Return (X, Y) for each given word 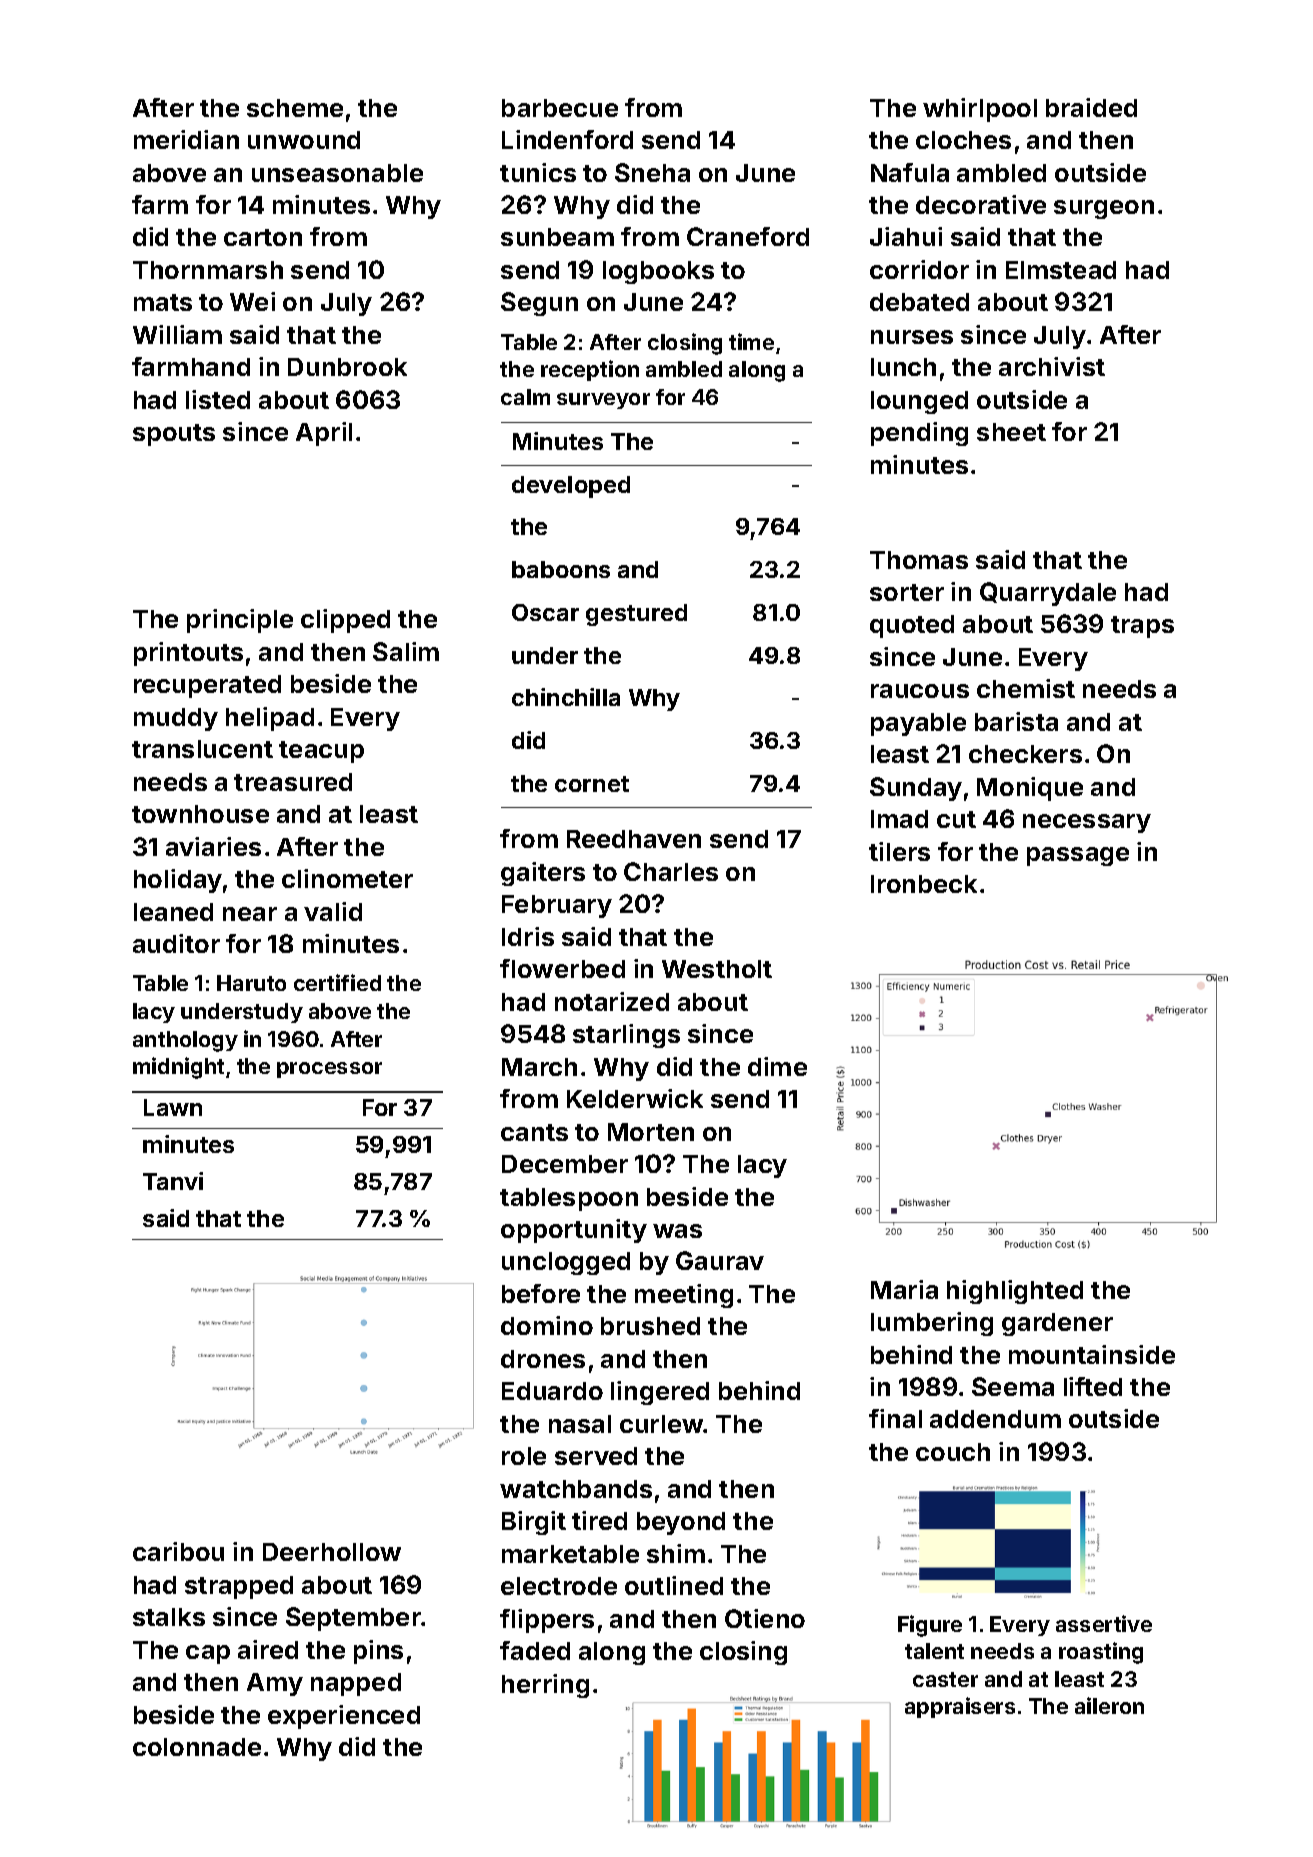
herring (545, 1686)
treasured (293, 782)
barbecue (560, 108)
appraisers (960, 1707)
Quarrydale (1048, 594)
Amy (275, 1684)
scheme (295, 108)
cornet (592, 784)
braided (1091, 107)
